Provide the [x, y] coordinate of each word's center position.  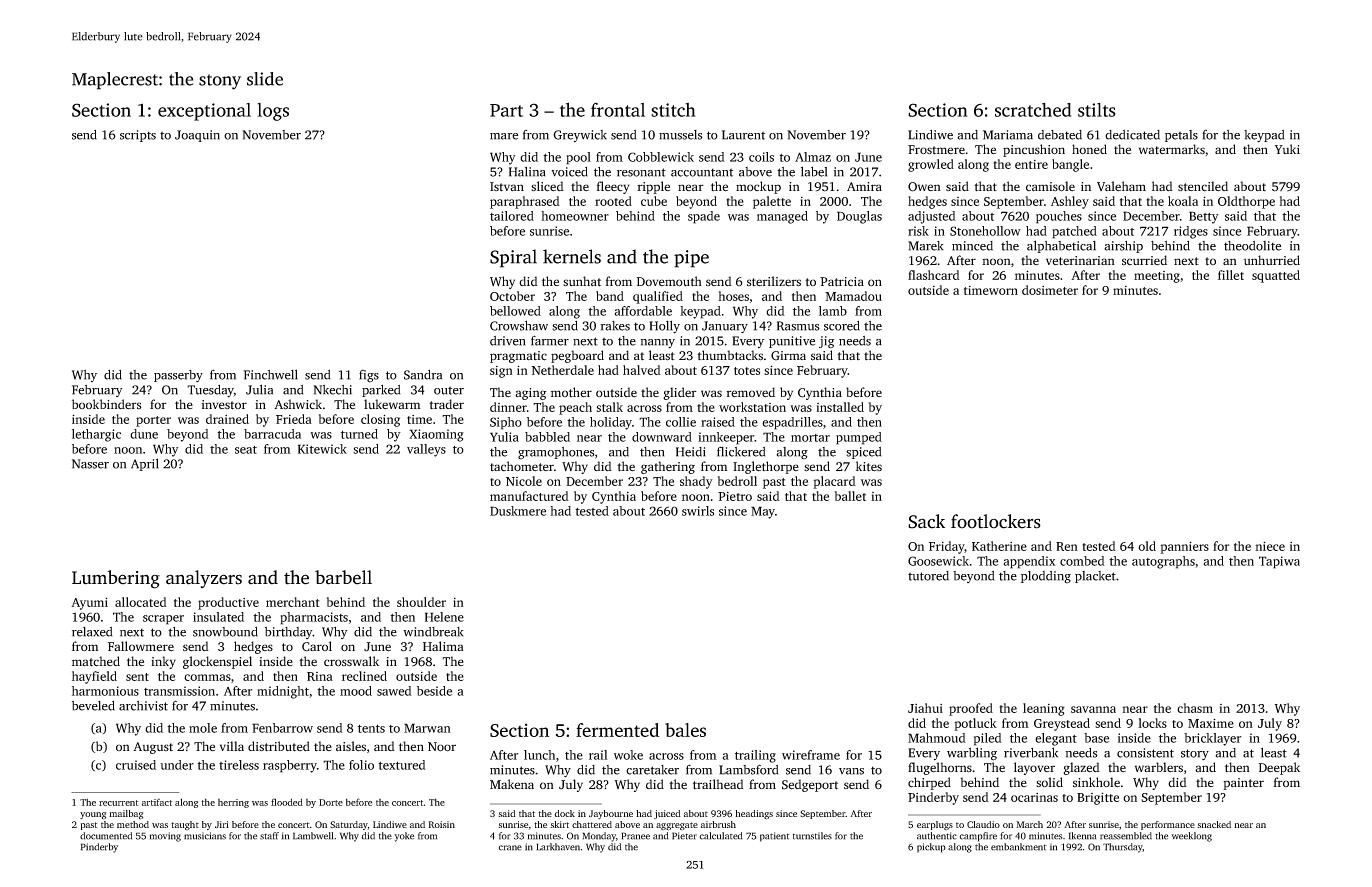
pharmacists [314, 618]
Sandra [423, 375]
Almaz [813, 157]
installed [840, 407]
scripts [138, 136]
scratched [1033, 110]
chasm [1195, 708]
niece [1270, 546]
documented [106, 836]
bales [685, 730]
